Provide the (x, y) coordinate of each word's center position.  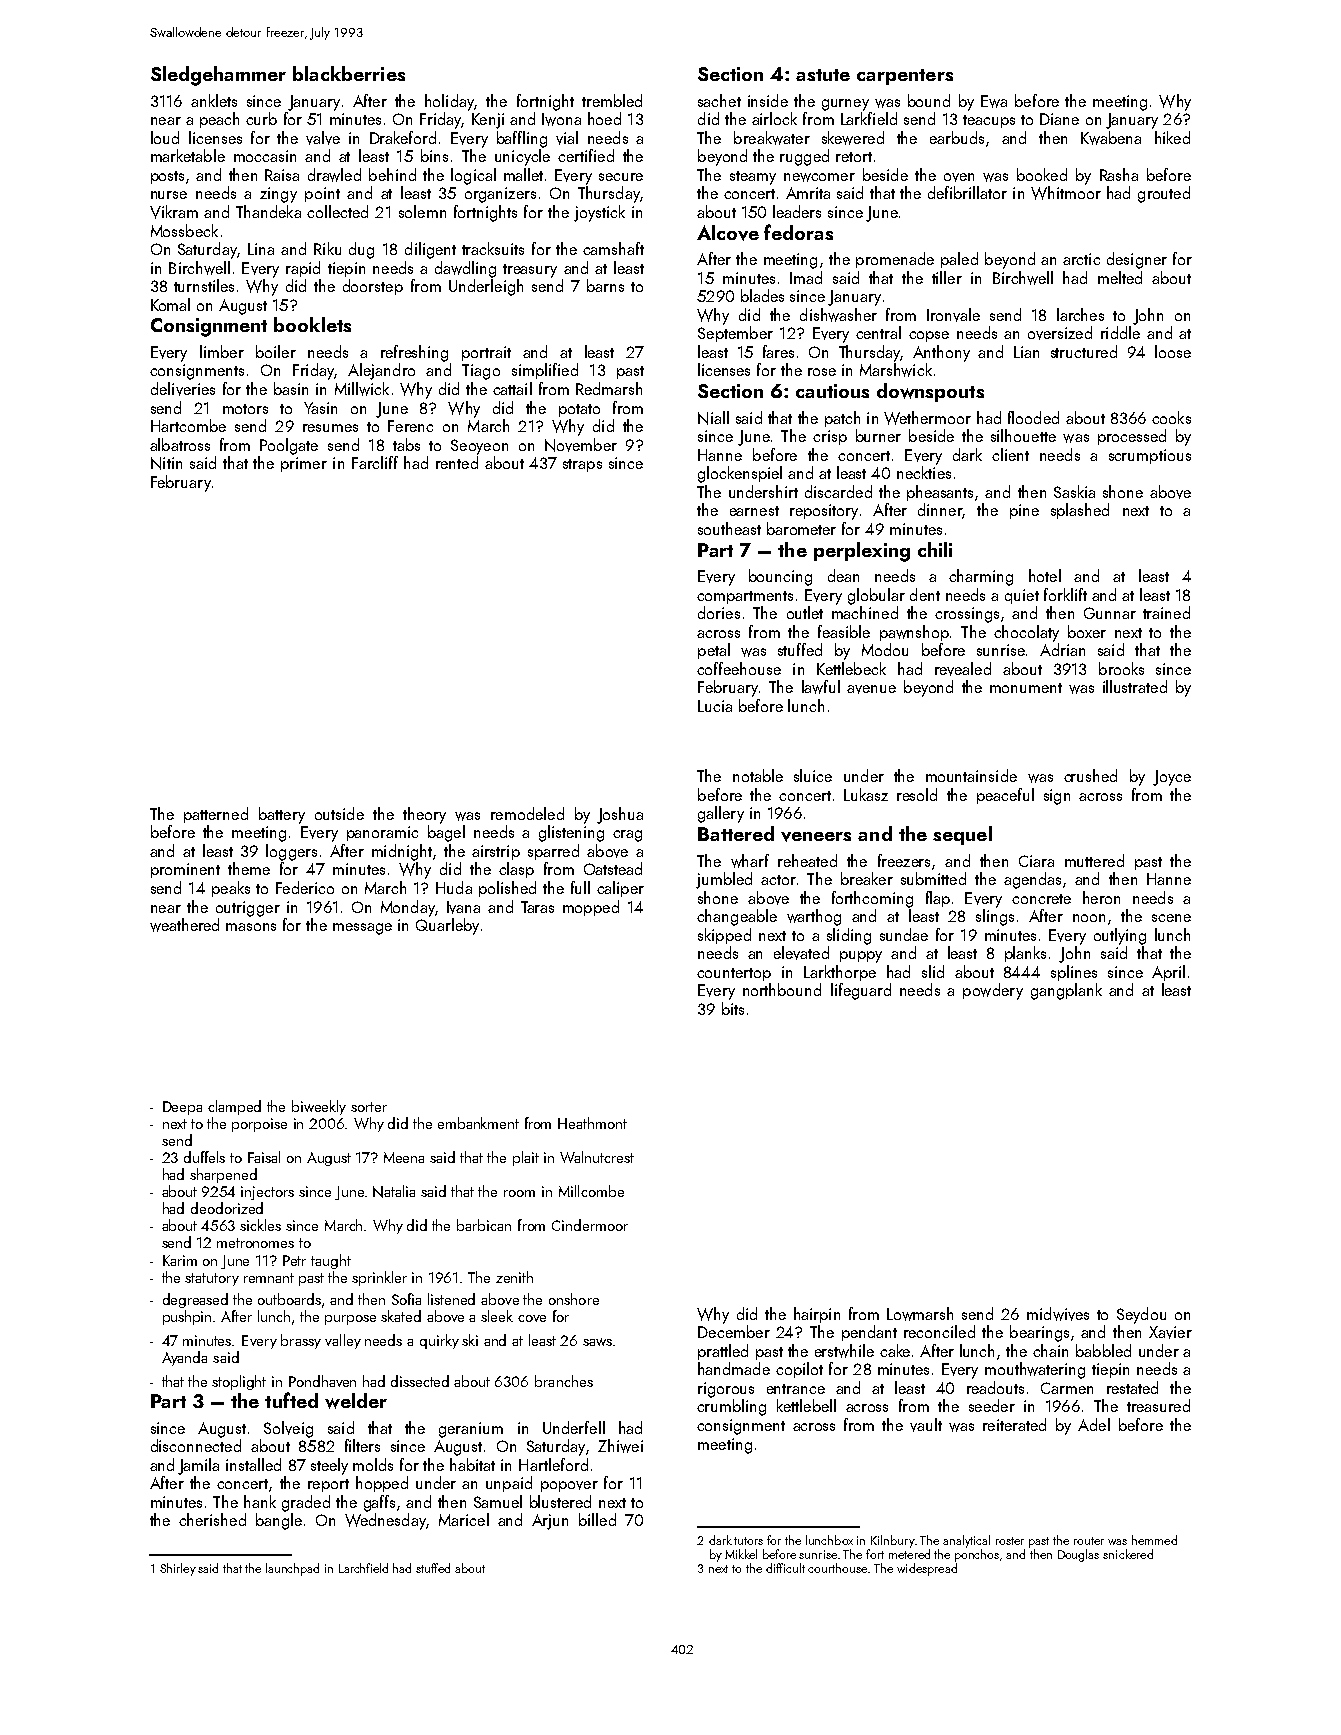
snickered (1128, 1554)
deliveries (183, 389)
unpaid (509, 1484)
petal (714, 651)
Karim (180, 1260)
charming (981, 577)
